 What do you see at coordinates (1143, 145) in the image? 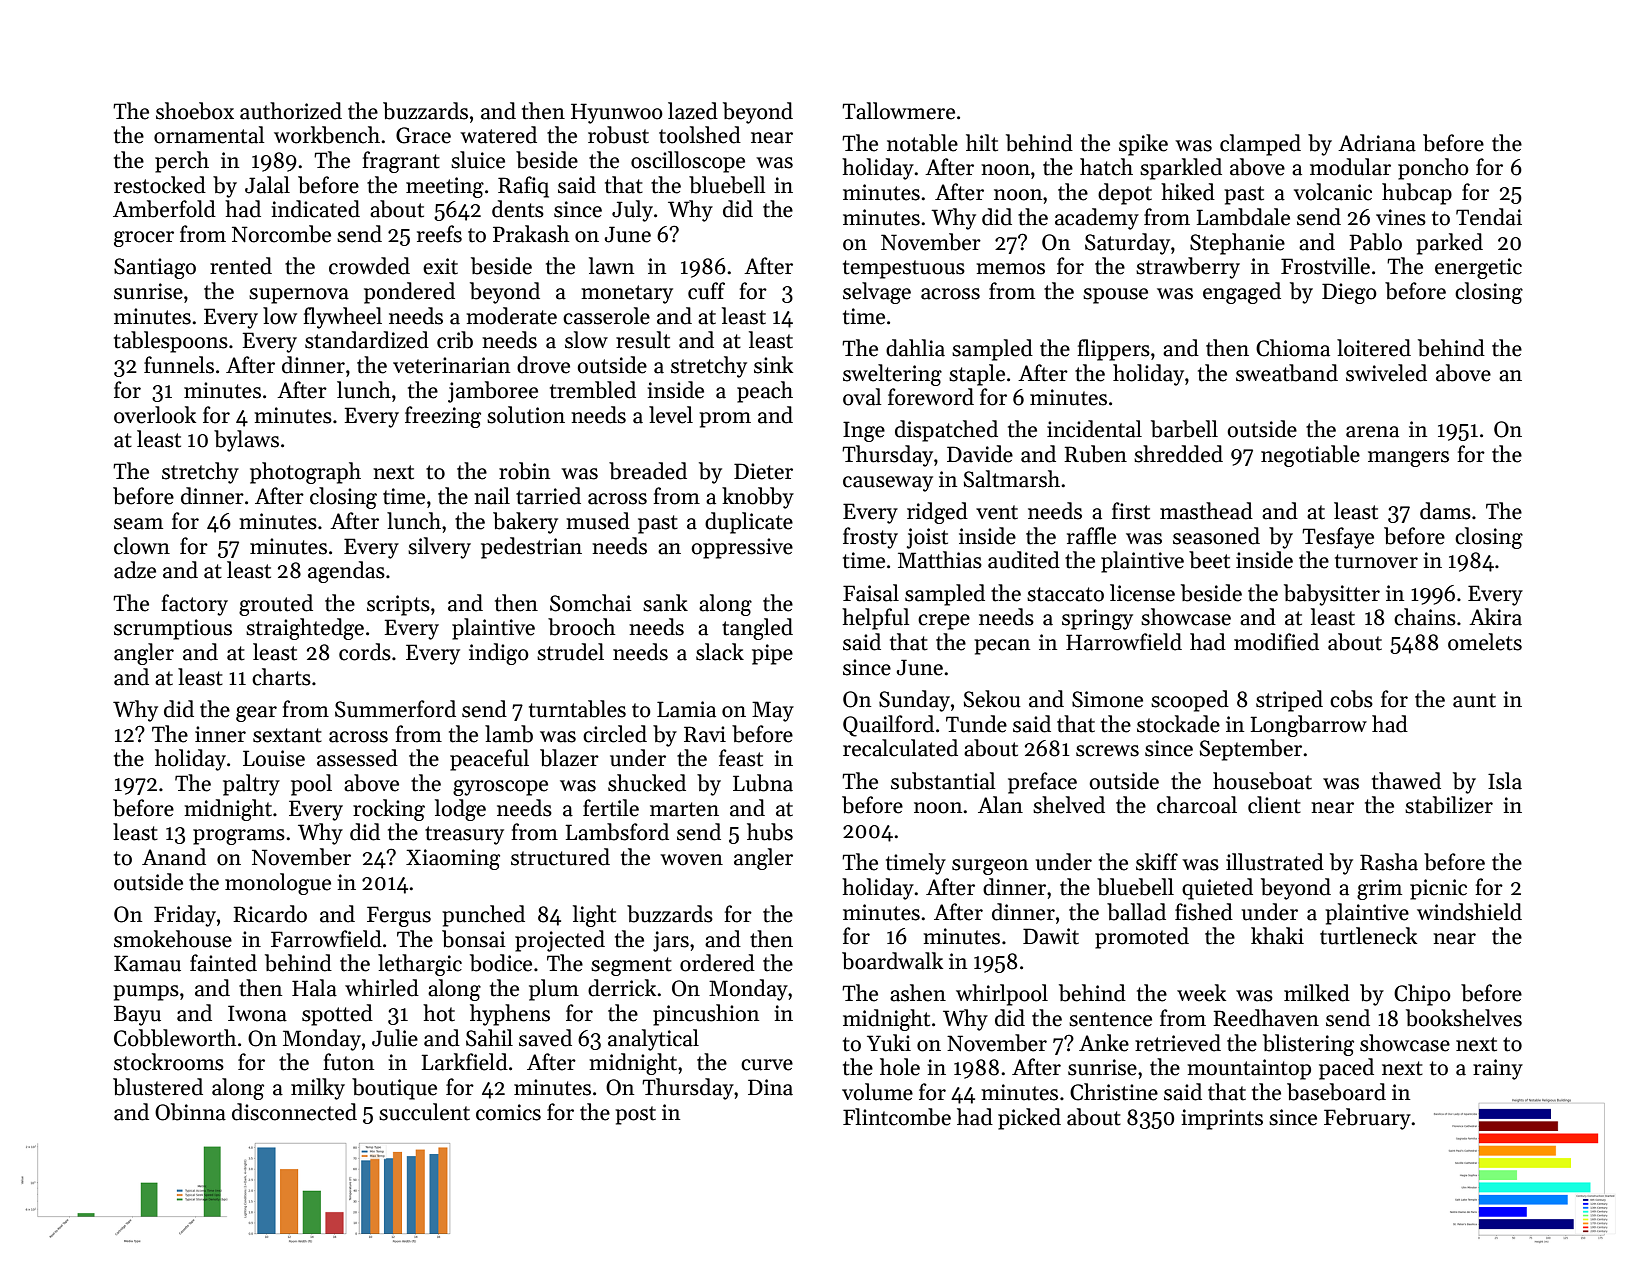
I see `spike` at bounding box center [1143, 145].
